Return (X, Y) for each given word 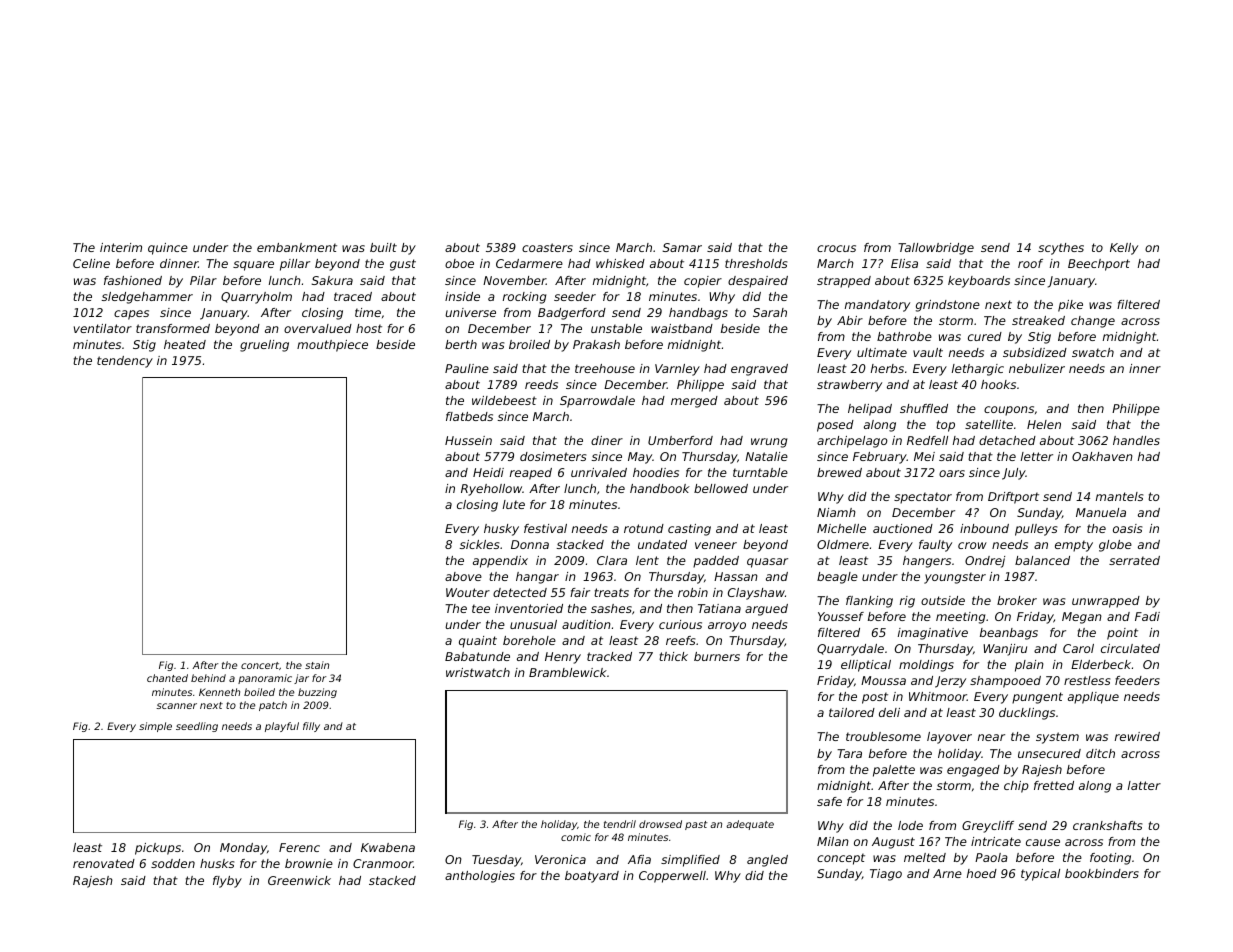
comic (576, 837)
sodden (173, 863)
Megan (1082, 618)
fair (580, 592)
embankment (297, 247)
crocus (836, 248)
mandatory (877, 306)
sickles (479, 544)
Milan (833, 841)
